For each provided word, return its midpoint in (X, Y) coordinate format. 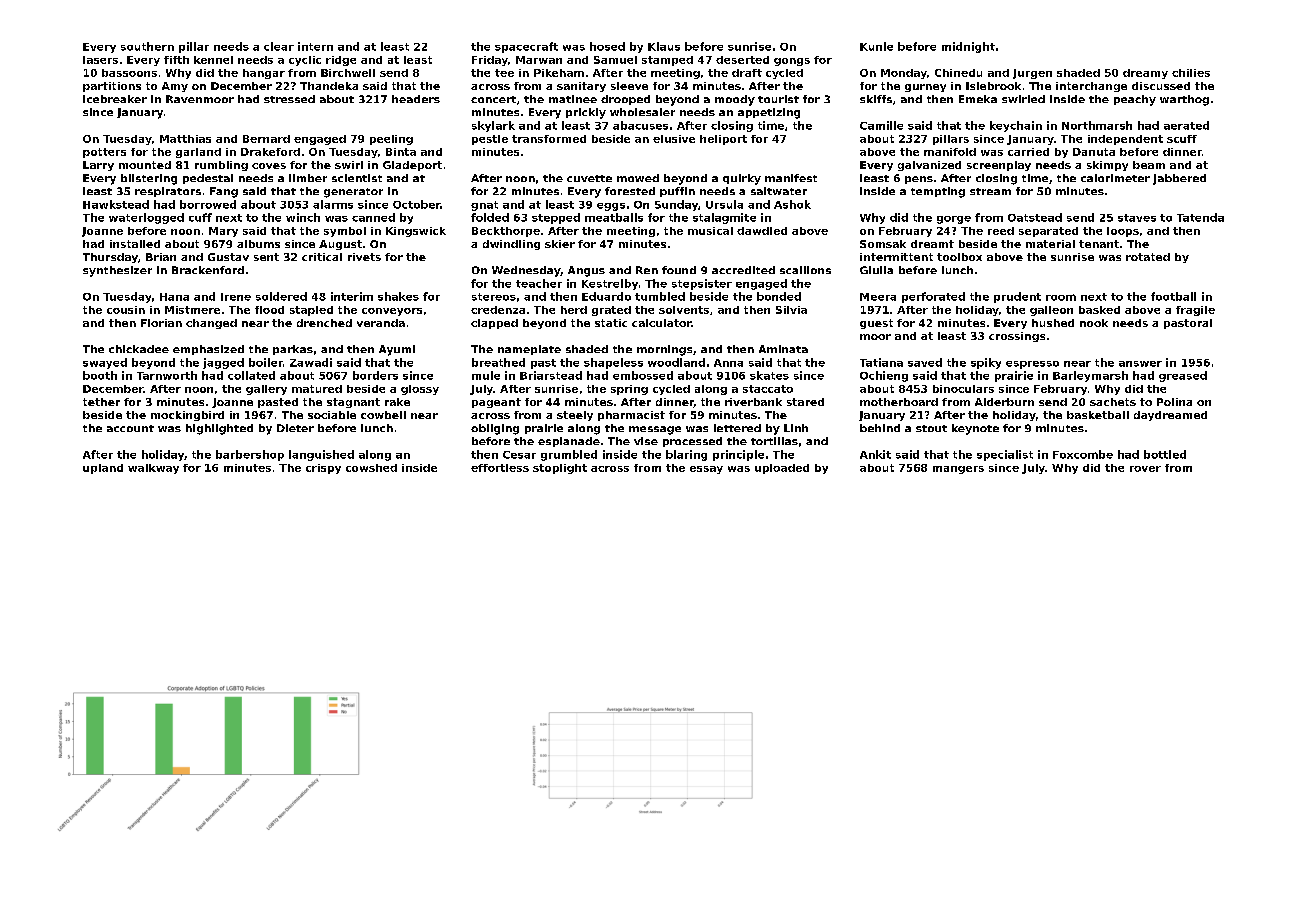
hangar (264, 74)
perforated (933, 297)
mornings (664, 350)
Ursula (724, 204)
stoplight (560, 469)
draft (747, 73)
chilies (1191, 73)
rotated (1148, 257)
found (679, 270)
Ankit (875, 454)
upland (103, 469)
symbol (345, 232)
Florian (161, 323)
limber (308, 178)
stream (990, 191)
